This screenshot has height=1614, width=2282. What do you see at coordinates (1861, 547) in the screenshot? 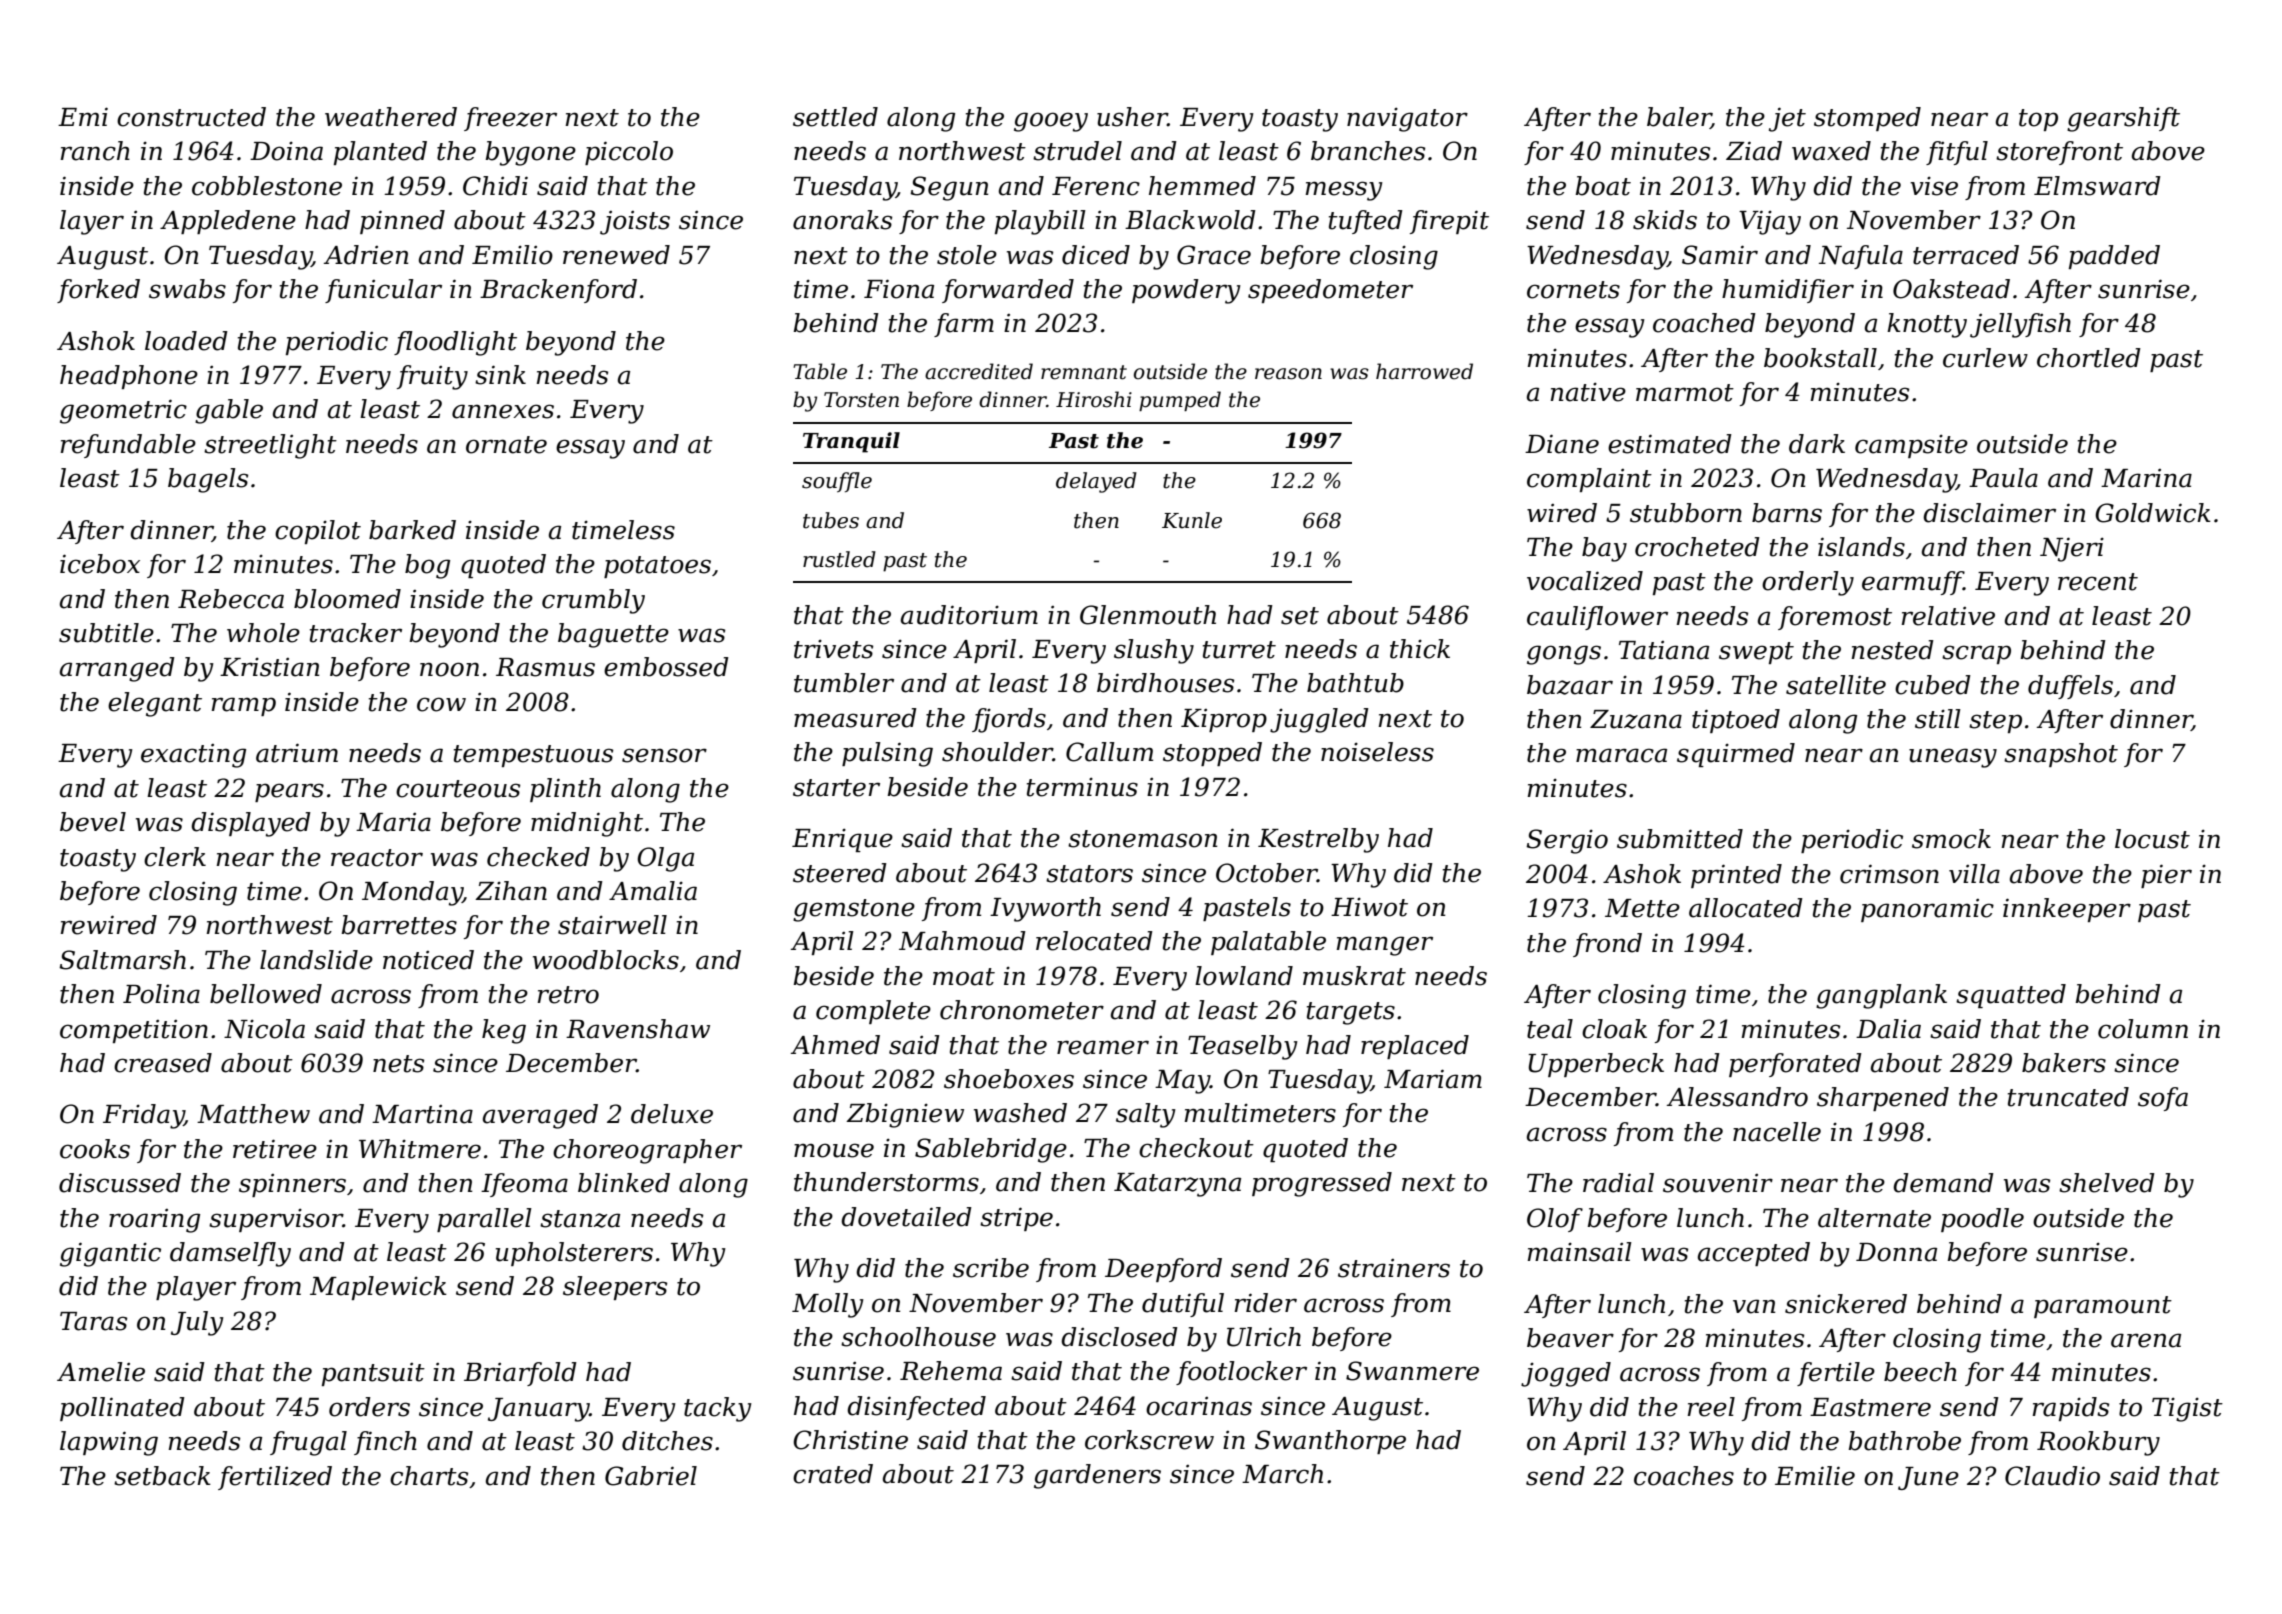
I see `islands` at bounding box center [1861, 547].
